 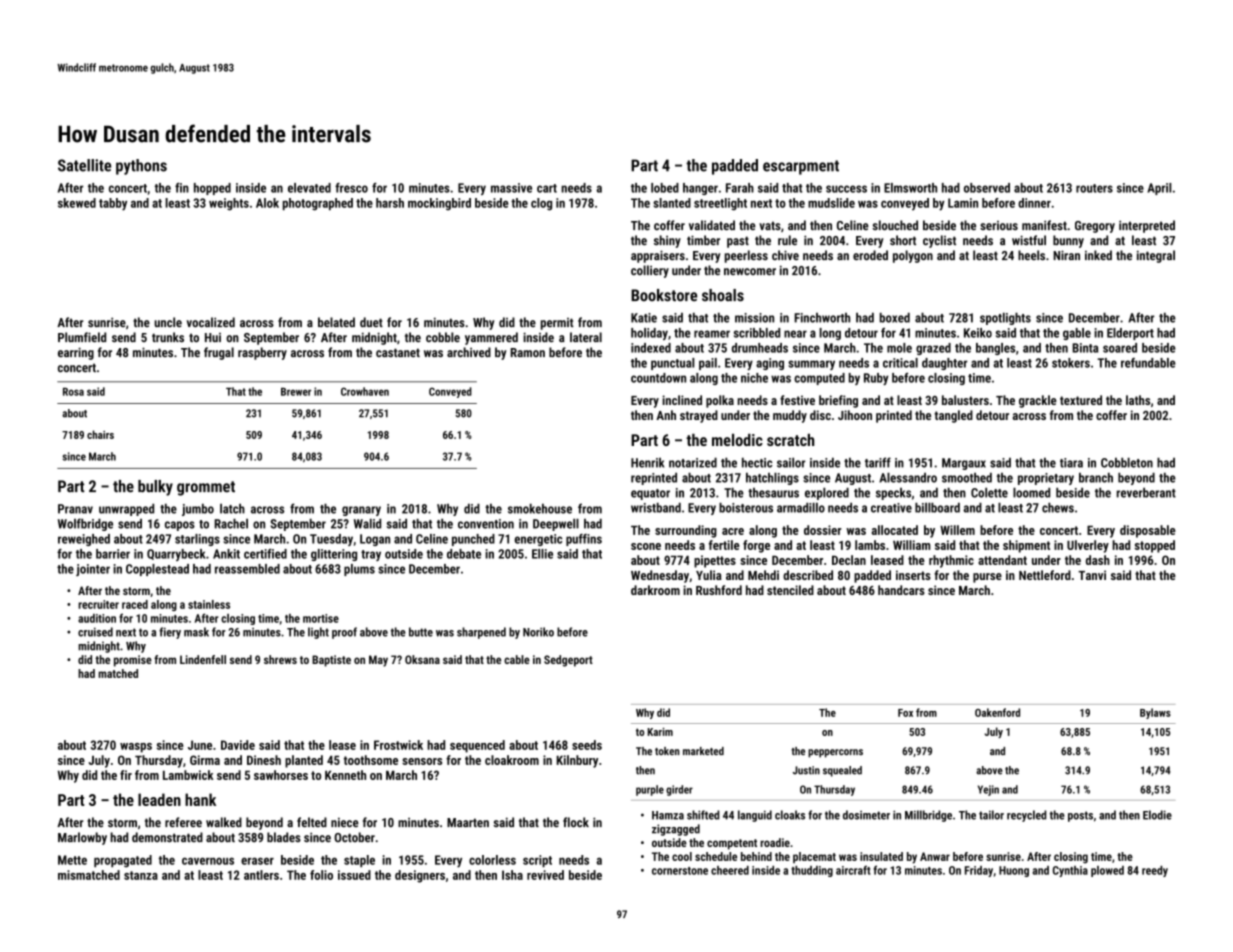 I want to click on granary, so click(x=361, y=511).
